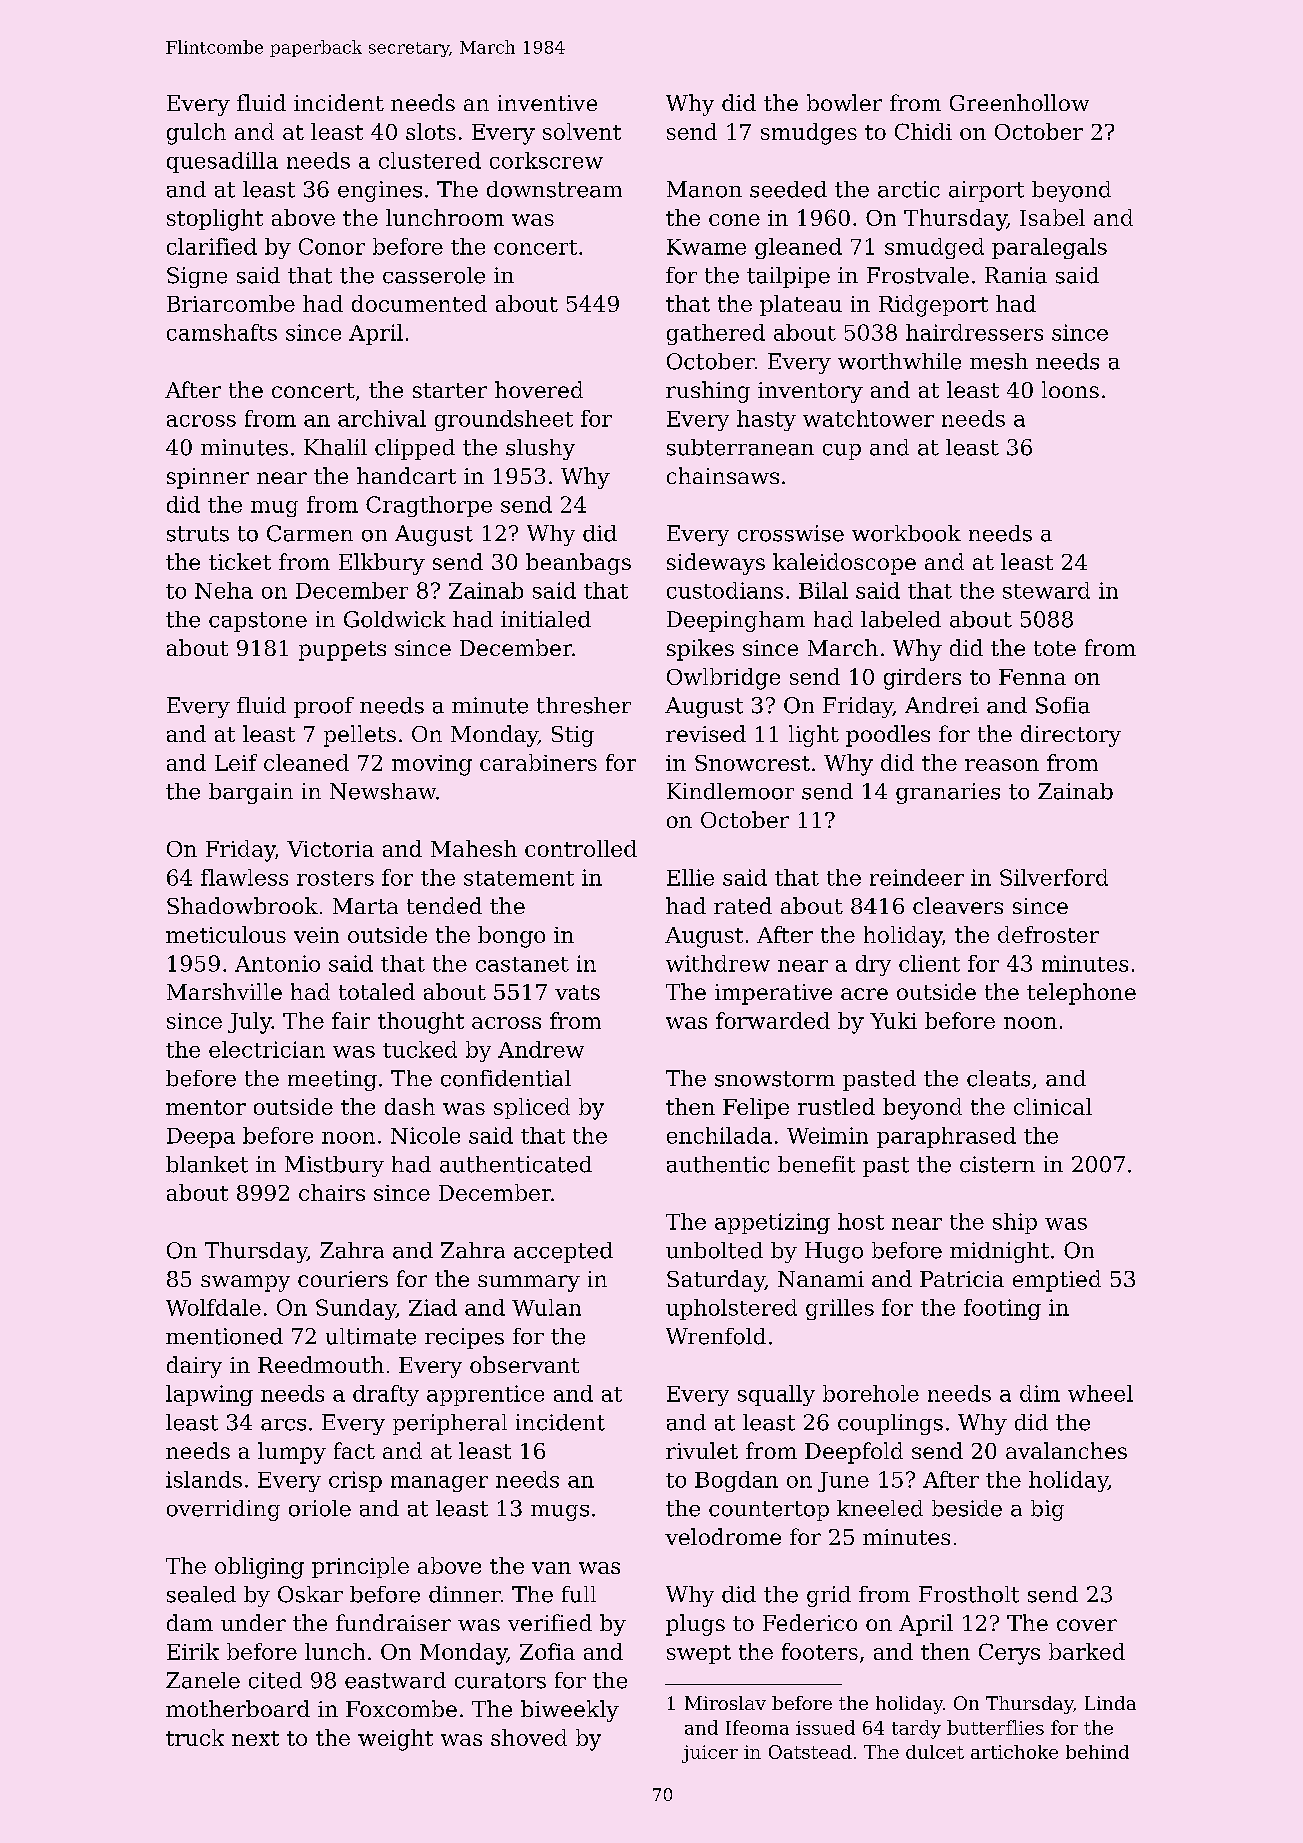  I want to click on Ellie, so click(690, 877).
